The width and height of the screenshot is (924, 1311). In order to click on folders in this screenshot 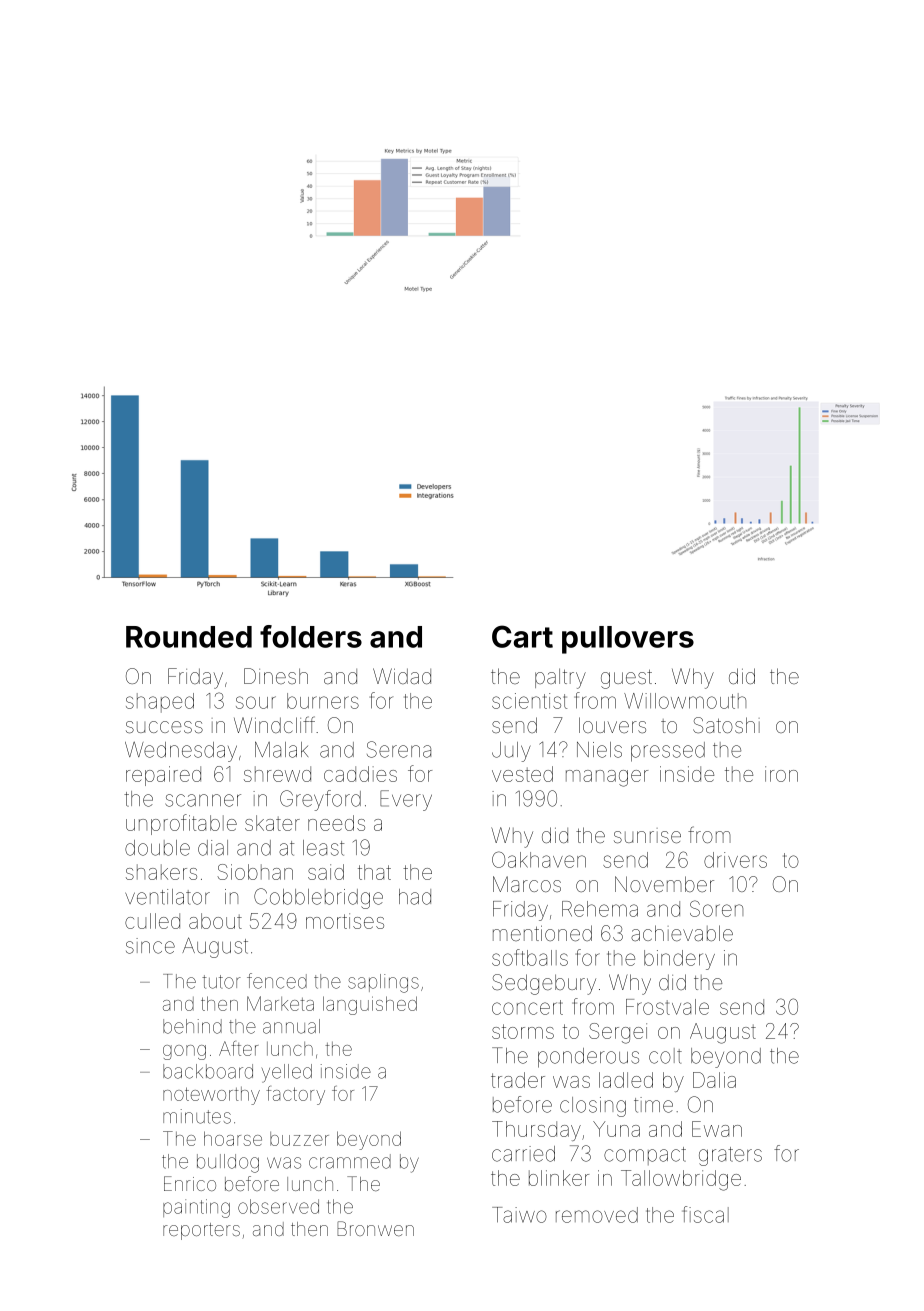, I will do `click(311, 636)`.
